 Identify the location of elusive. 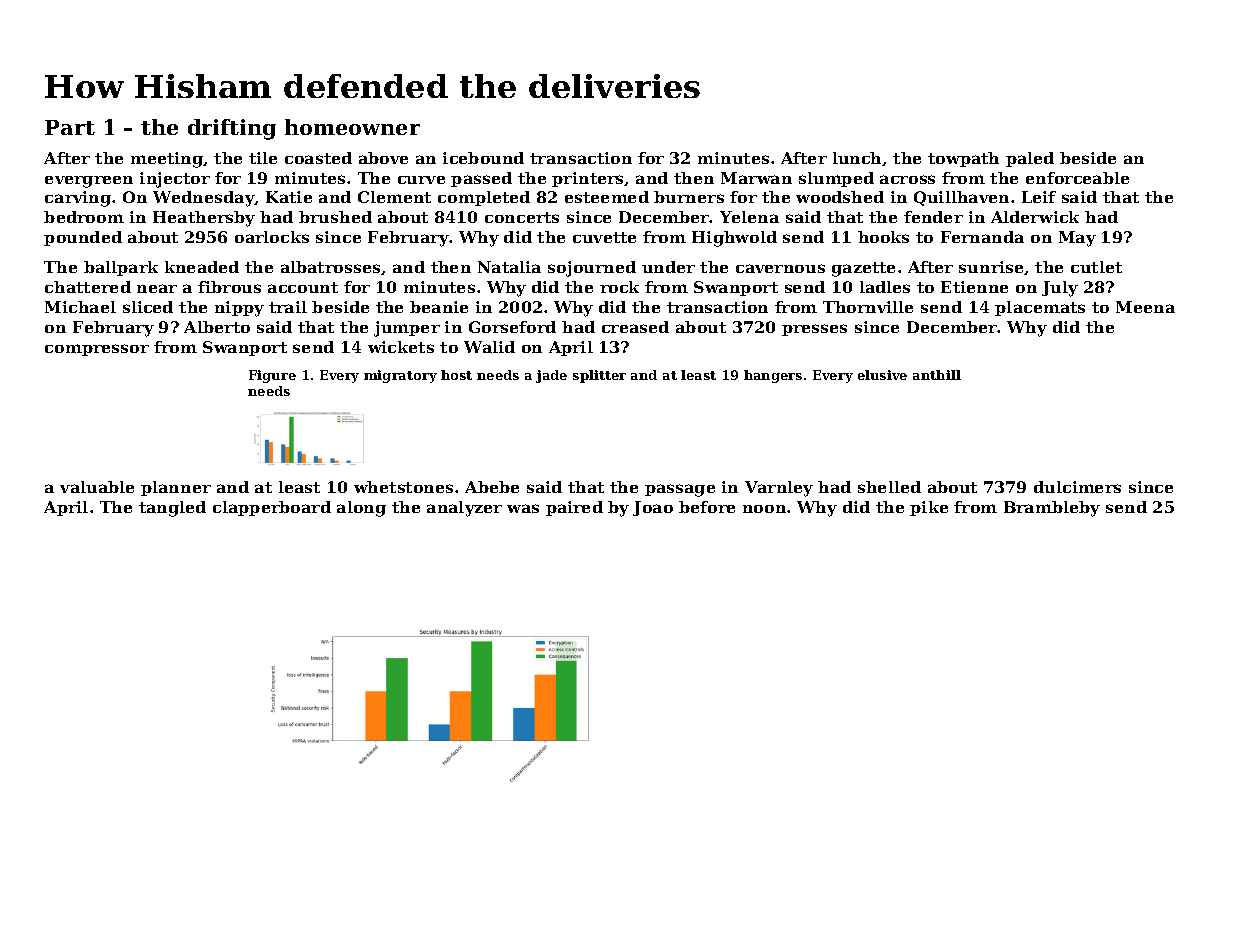
(882, 375).
